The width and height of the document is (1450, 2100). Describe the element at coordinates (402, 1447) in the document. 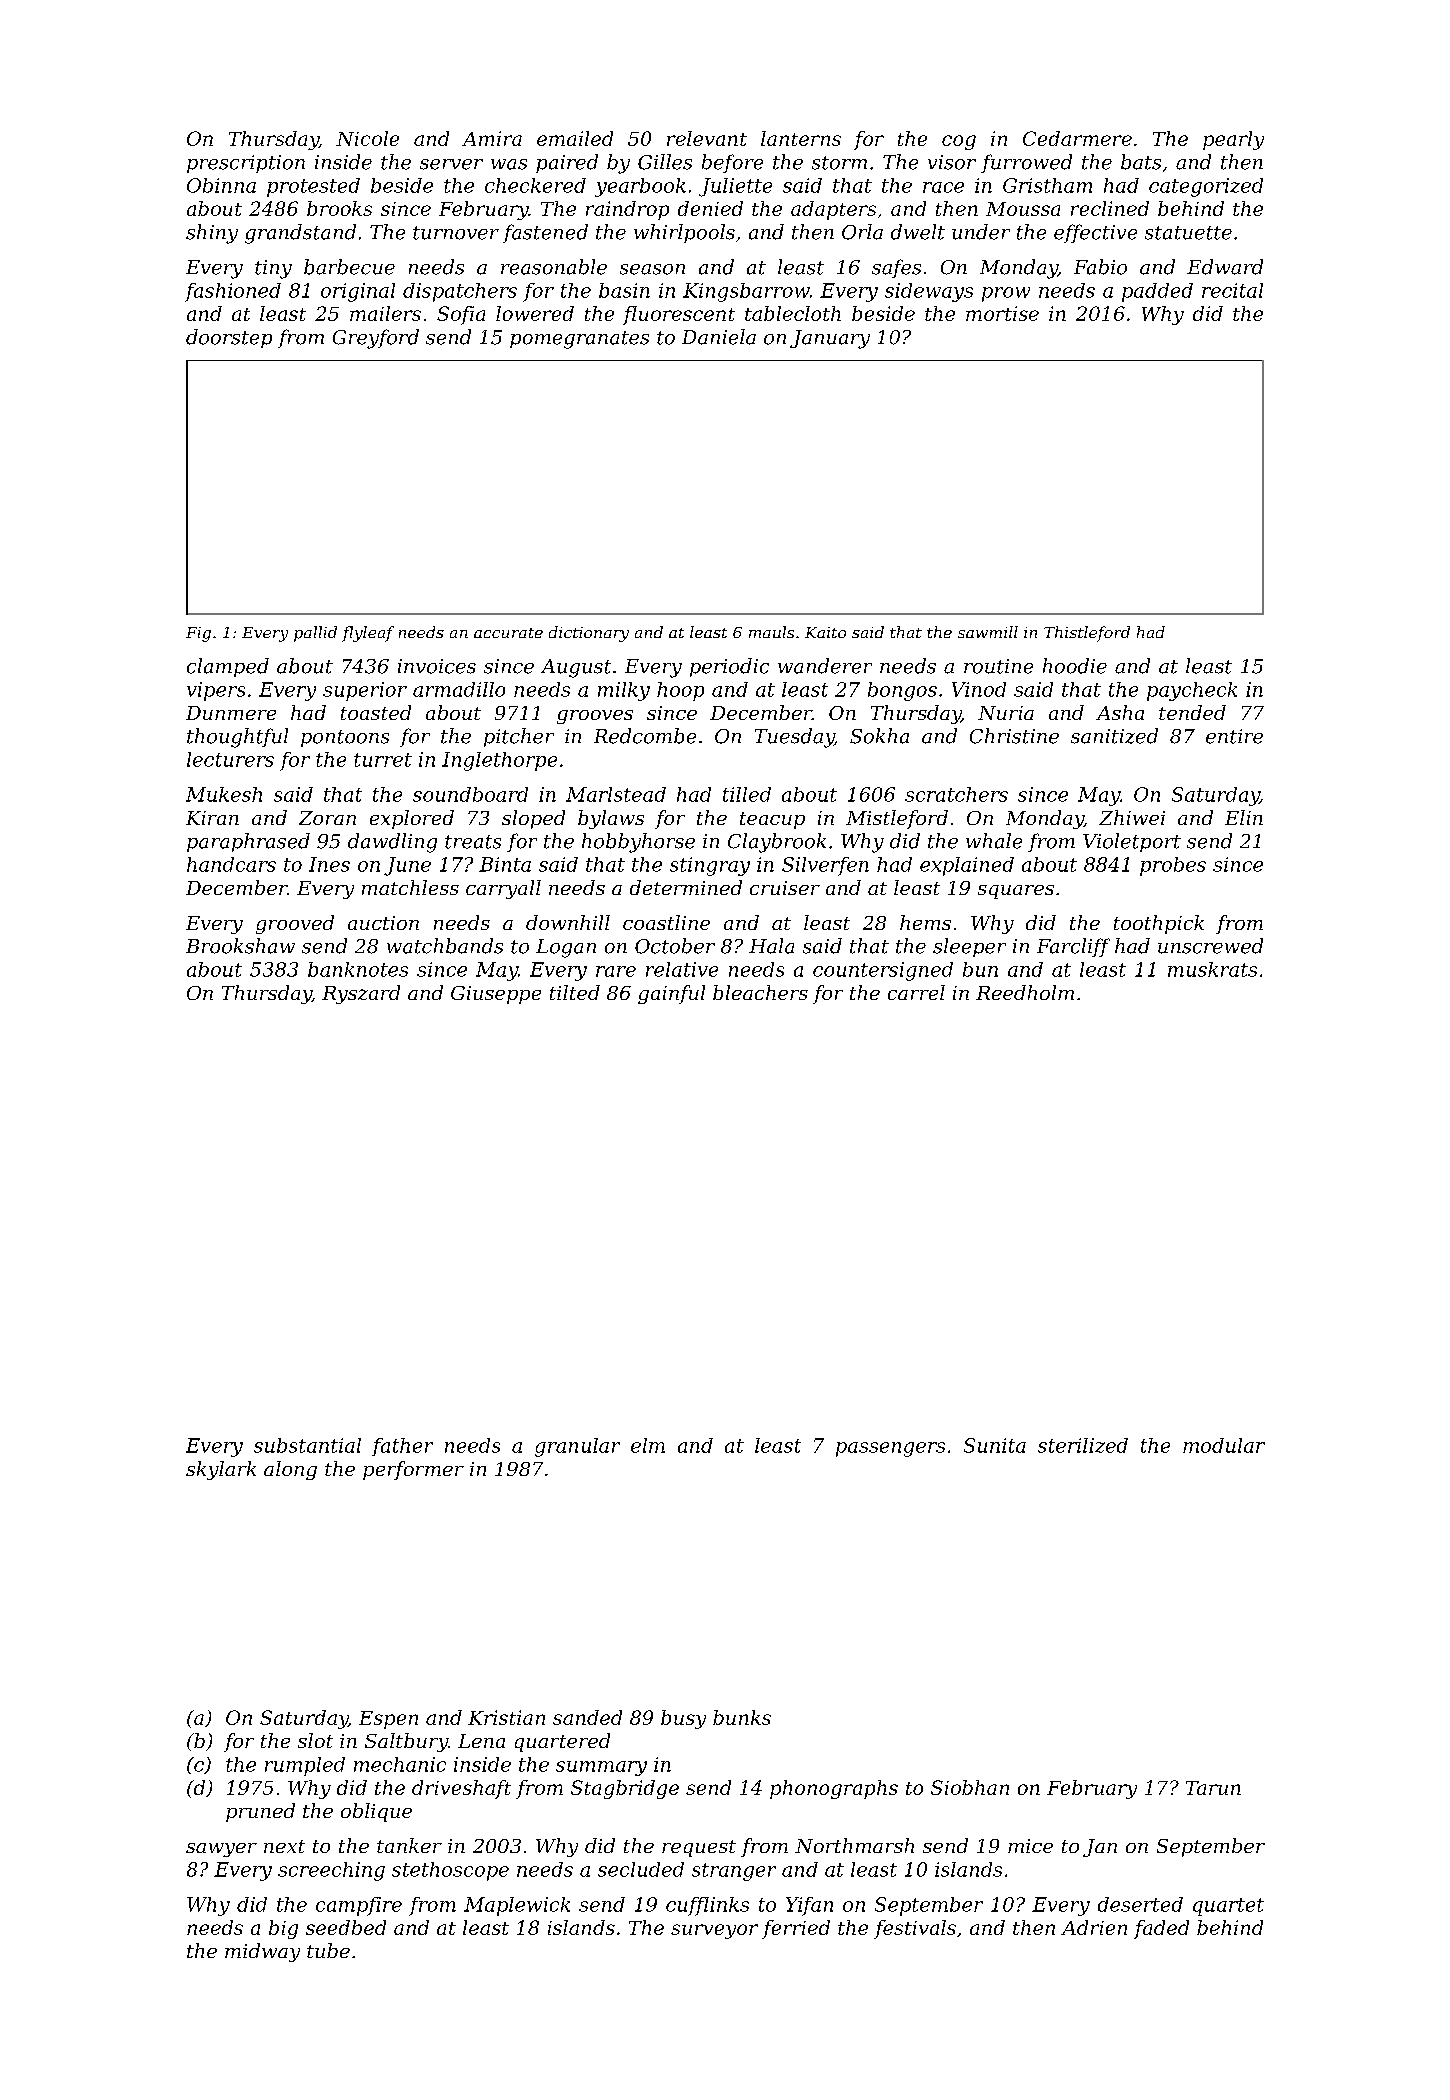

I see `father` at that location.
